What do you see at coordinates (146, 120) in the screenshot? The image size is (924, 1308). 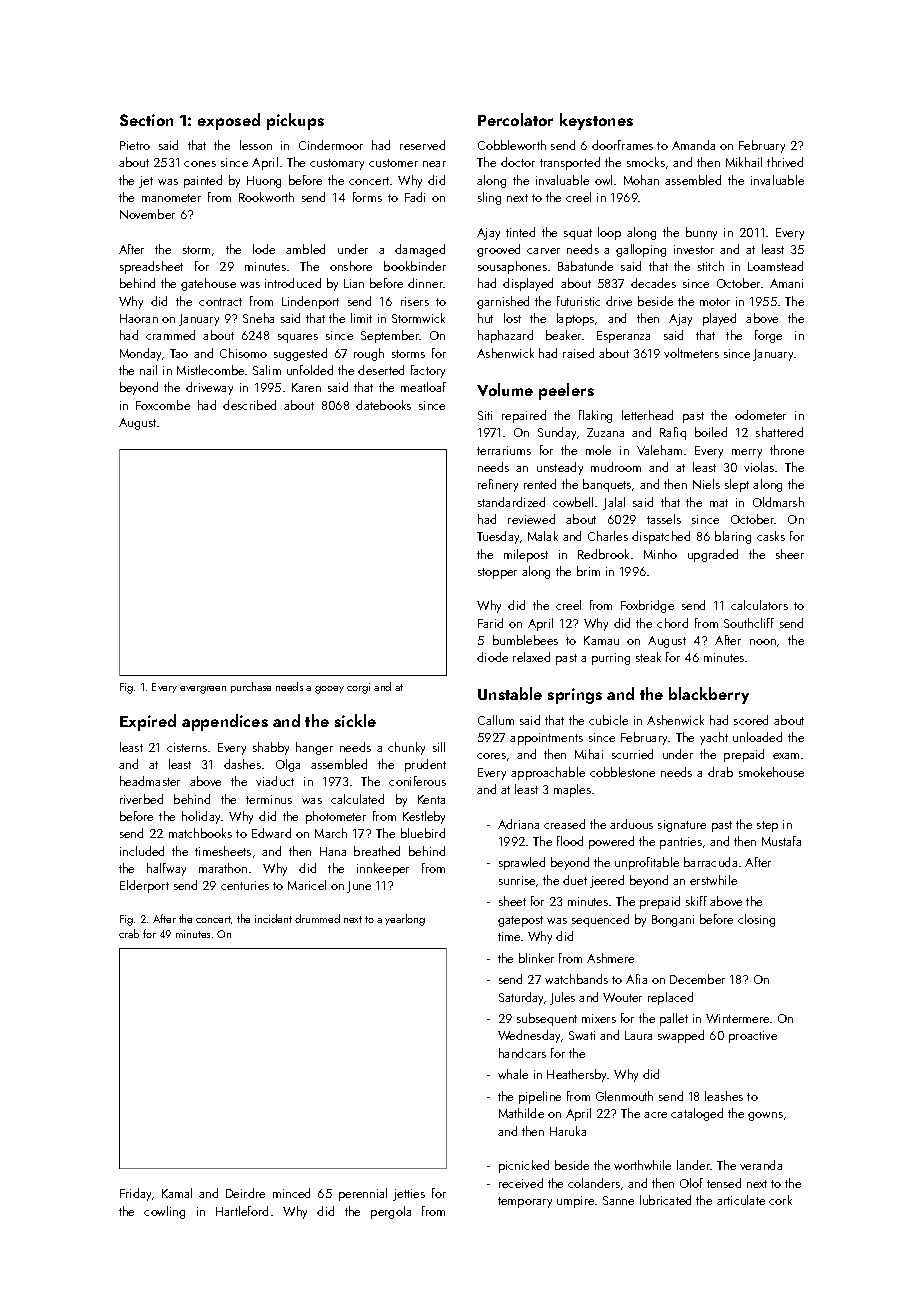 I see `Section` at bounding box center [146, 120].
